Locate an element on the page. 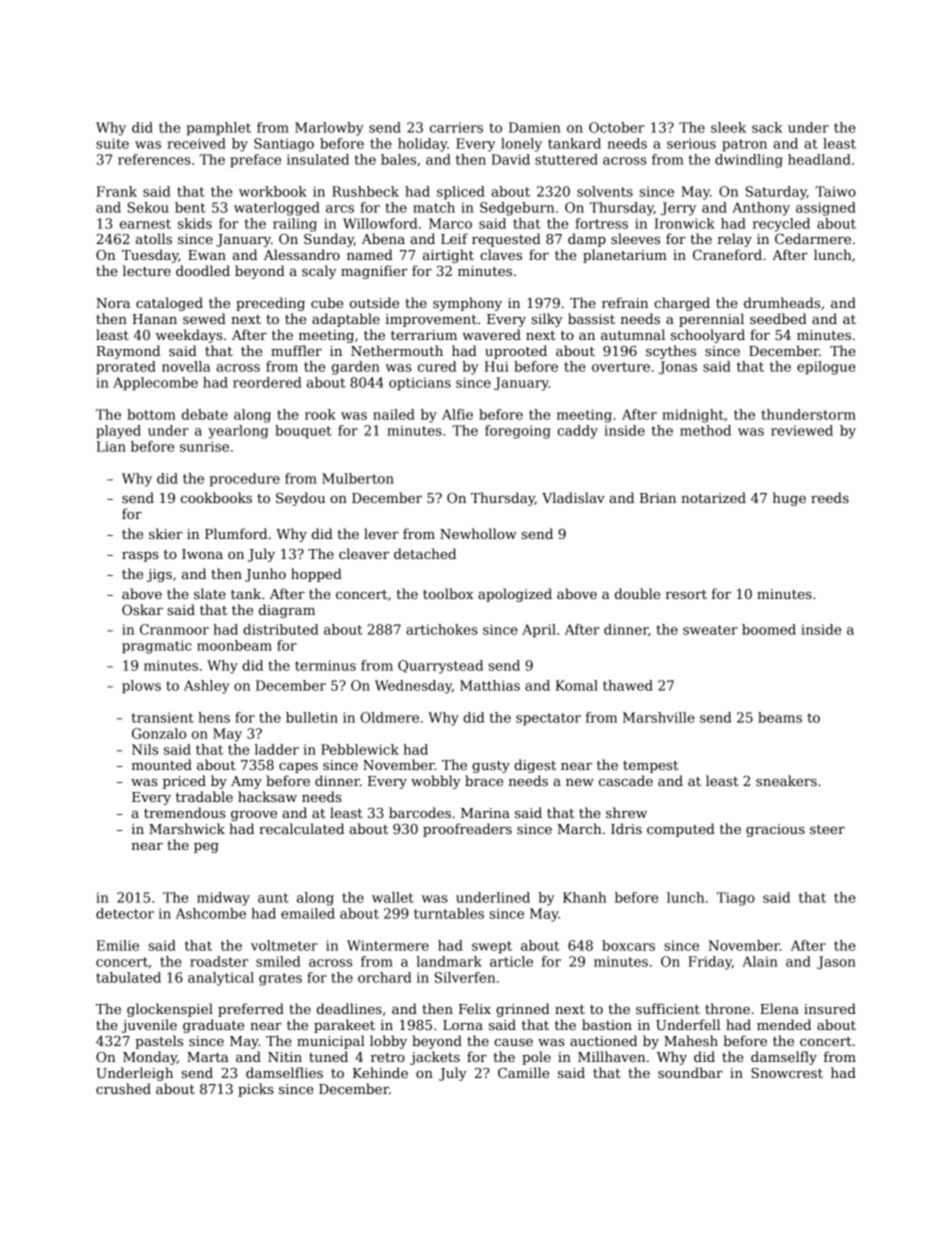 The image size is (952, 1233). turntables is located at coordinates (449, 913).
